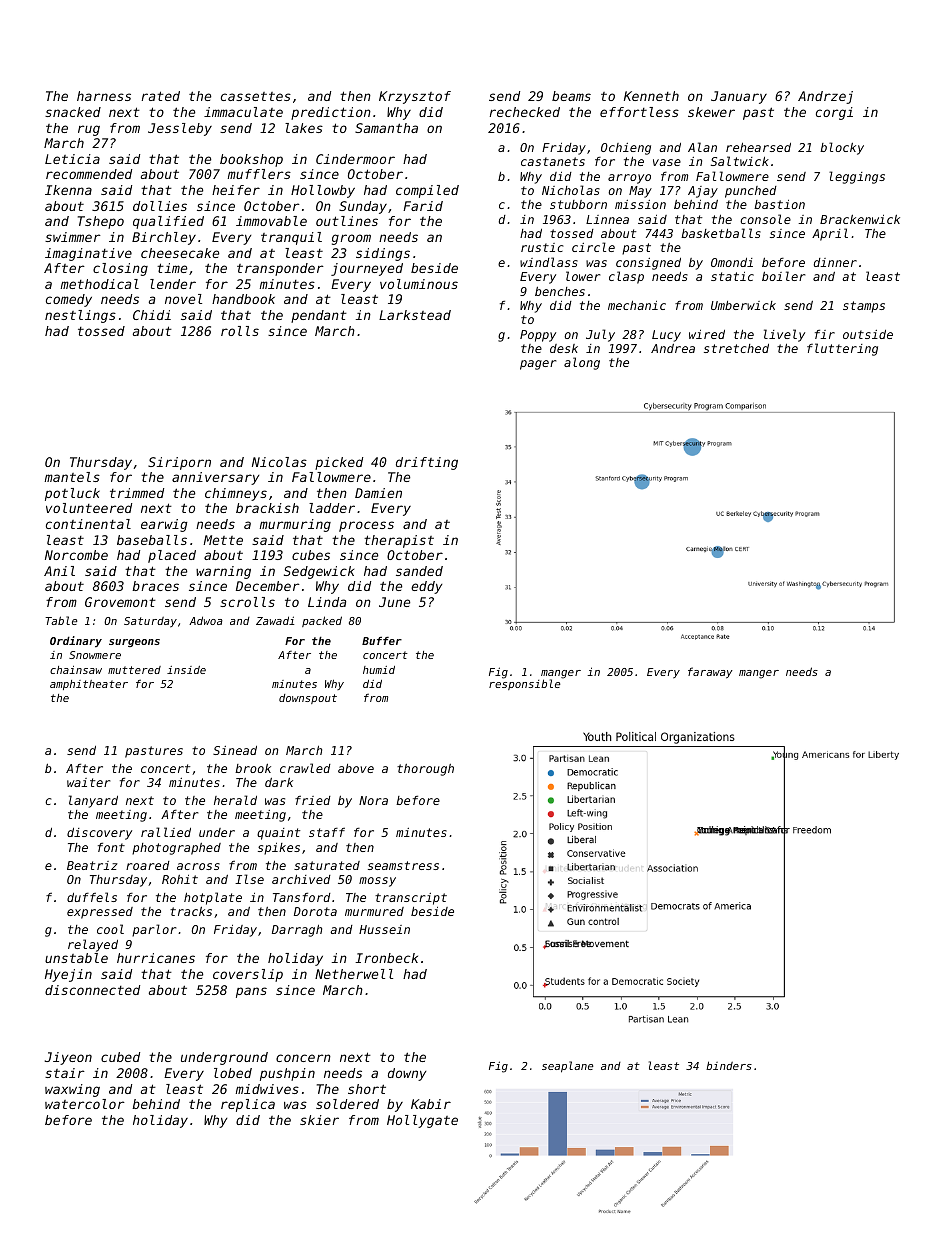 This page has width=952, height=1233. What do you see at coordinates (382, 640) in the page?
I see `Buffer` at bounding box center [382, 640].
